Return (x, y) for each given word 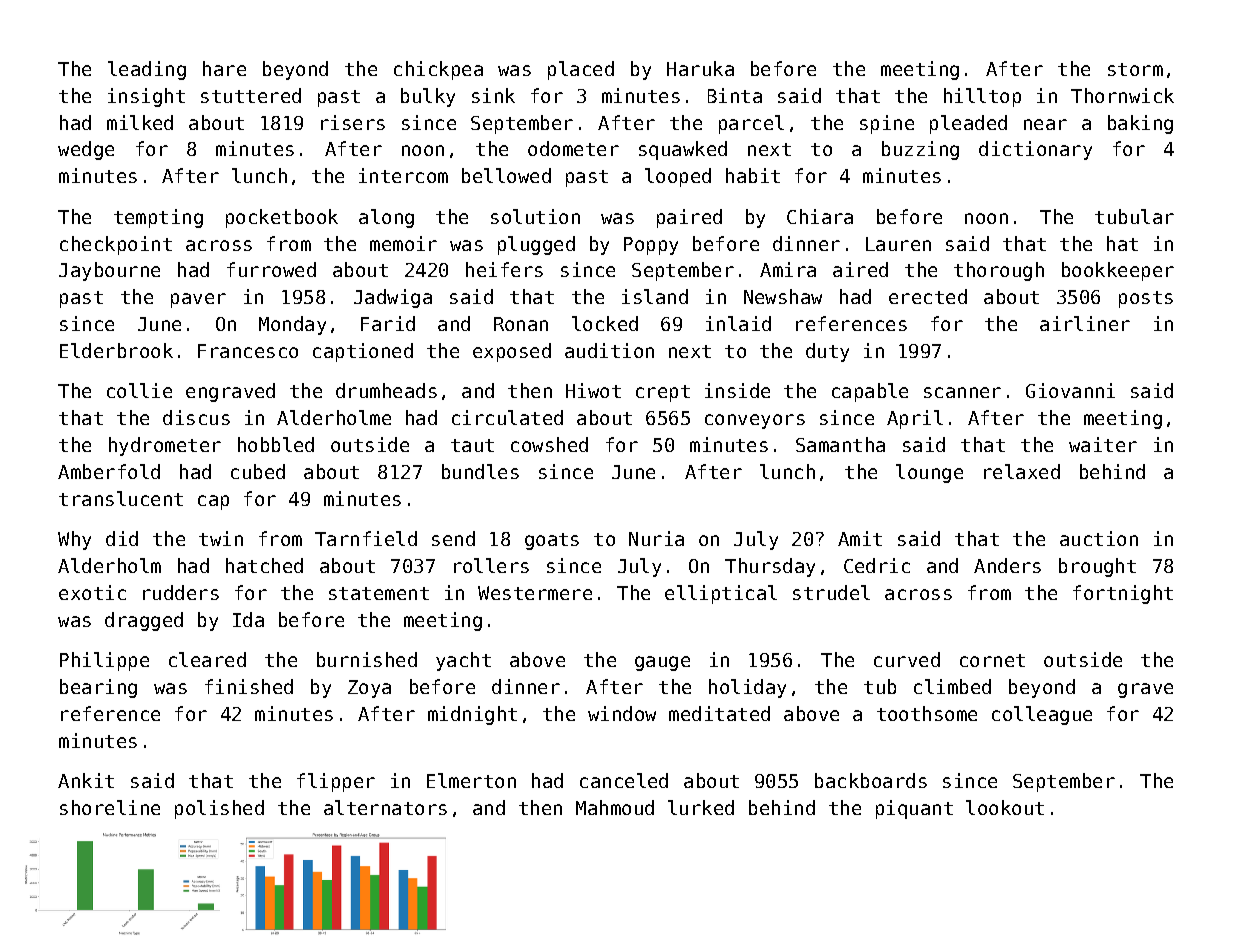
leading (147, 70)
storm (1135, 69)
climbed (952, 686)
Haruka (700, 68)
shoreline (110, 807)
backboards (871, 780)
